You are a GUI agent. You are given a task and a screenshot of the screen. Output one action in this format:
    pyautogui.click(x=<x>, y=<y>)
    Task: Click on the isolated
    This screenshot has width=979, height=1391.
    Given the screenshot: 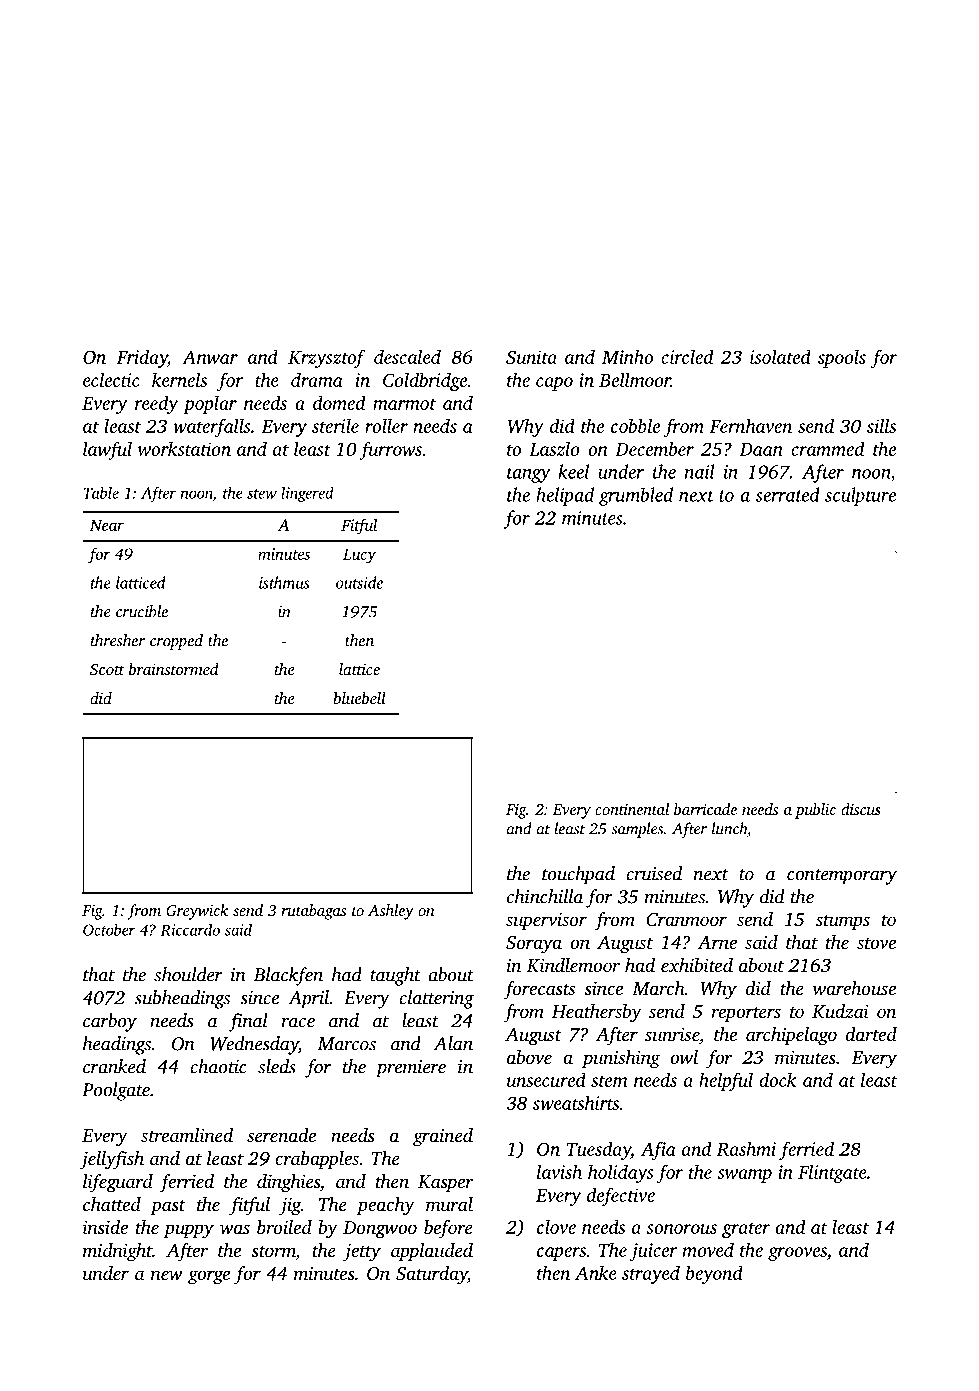 What is the action you would take?
    pyautogui.click(x=780, y=356)
